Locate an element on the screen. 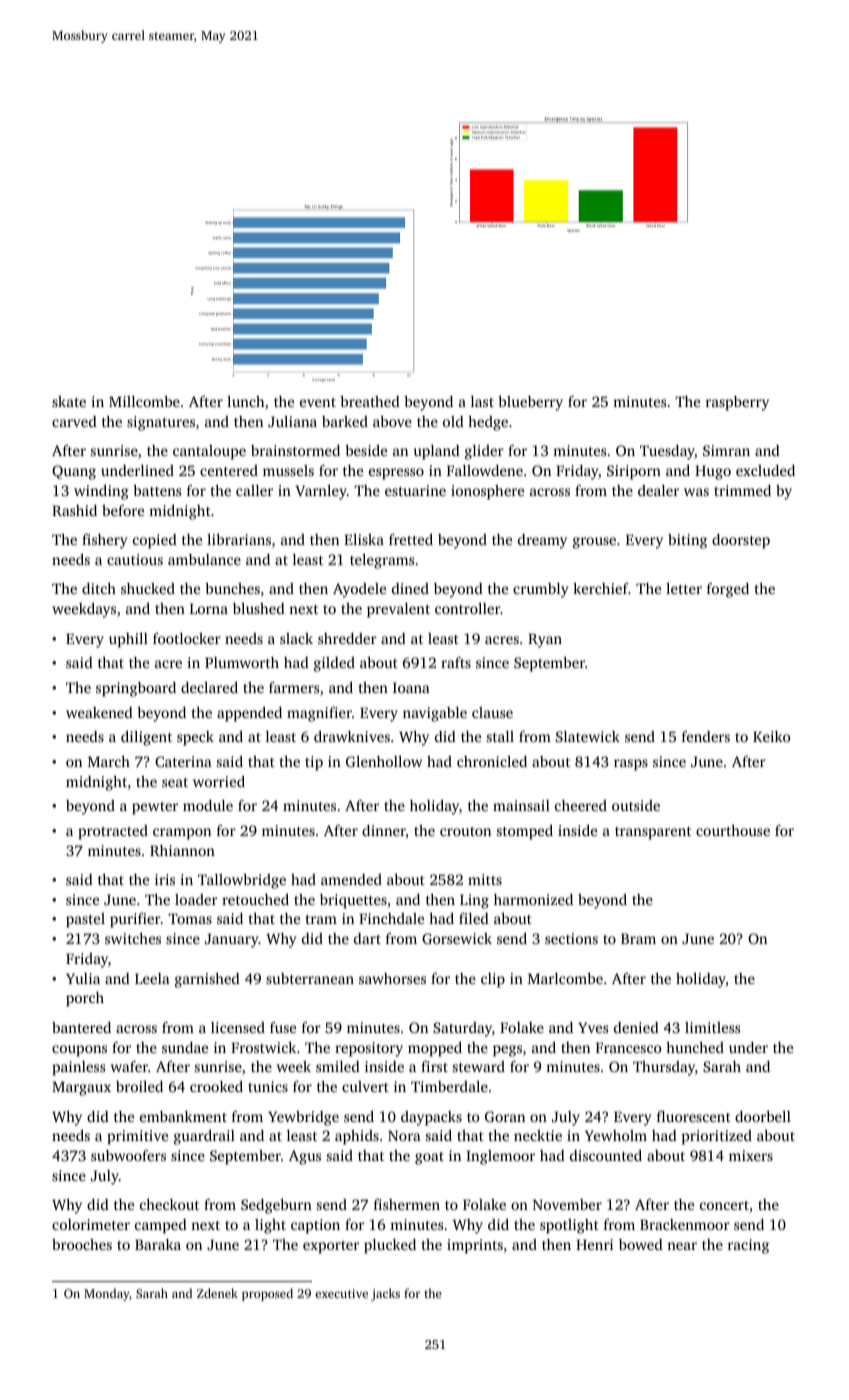  broiled is located at coordinates (139, 1086).
